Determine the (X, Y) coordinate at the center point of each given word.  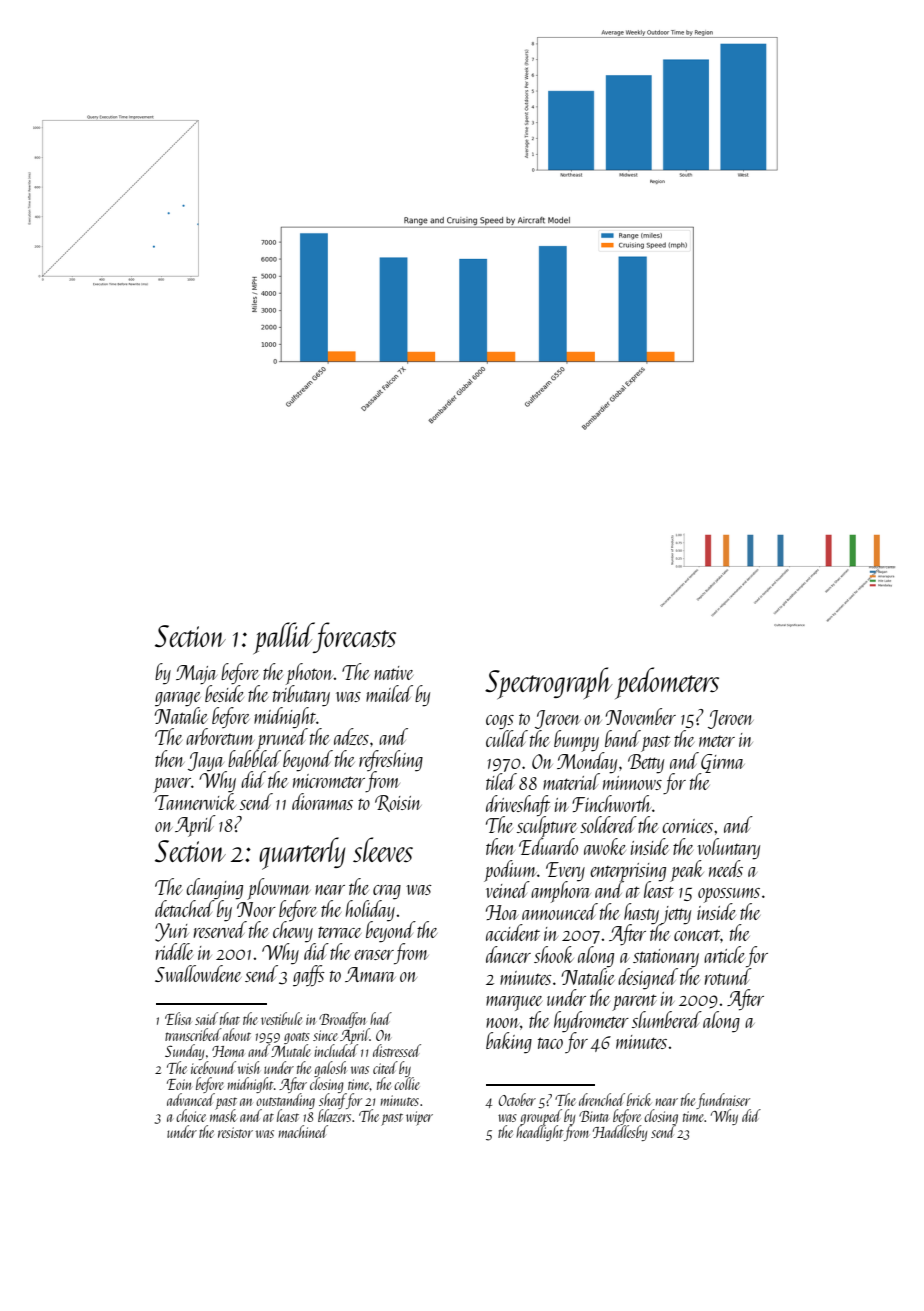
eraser (374, 955)
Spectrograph (548, 683)
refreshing (391, 760)
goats (297, 1038)
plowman (279, 889)
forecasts (355, 637)
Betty (646, 763)
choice (191, 1115)
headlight (540, 1133)
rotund (728, 976)
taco (550, 1043)
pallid (283, 638)
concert (697, 935)
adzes (351, 736)
